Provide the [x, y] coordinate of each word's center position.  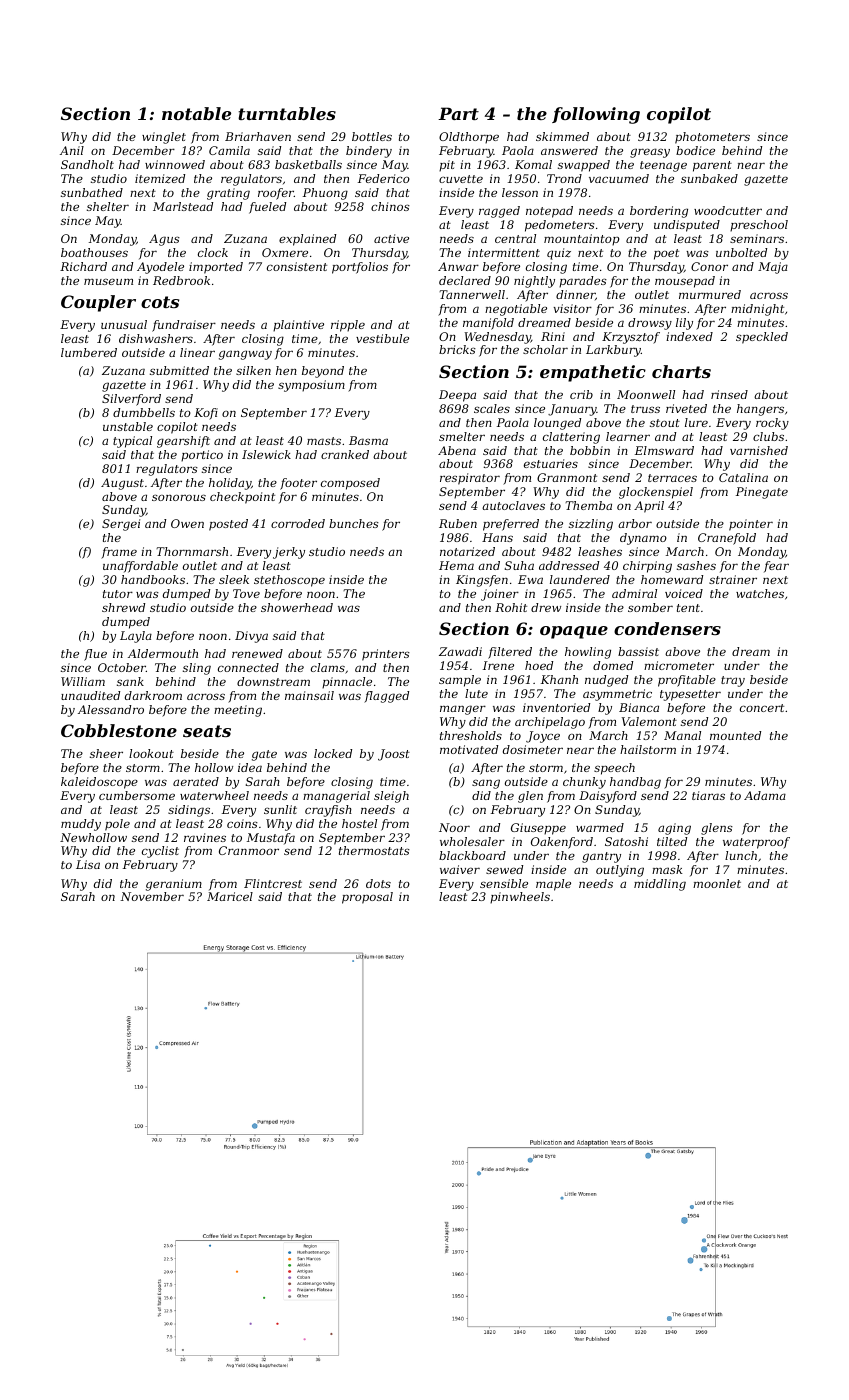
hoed [539, 665]
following [596, 115]
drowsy [650, 324]
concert [762, 708]
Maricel [230, 896]
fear [776, 567]
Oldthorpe [469, 138]
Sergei [121, 525]
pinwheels [520, 898]
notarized [467, 551]
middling [660, 885]
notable [196, 113]
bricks [457, 349]
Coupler [98, 303]
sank [130, 681]
